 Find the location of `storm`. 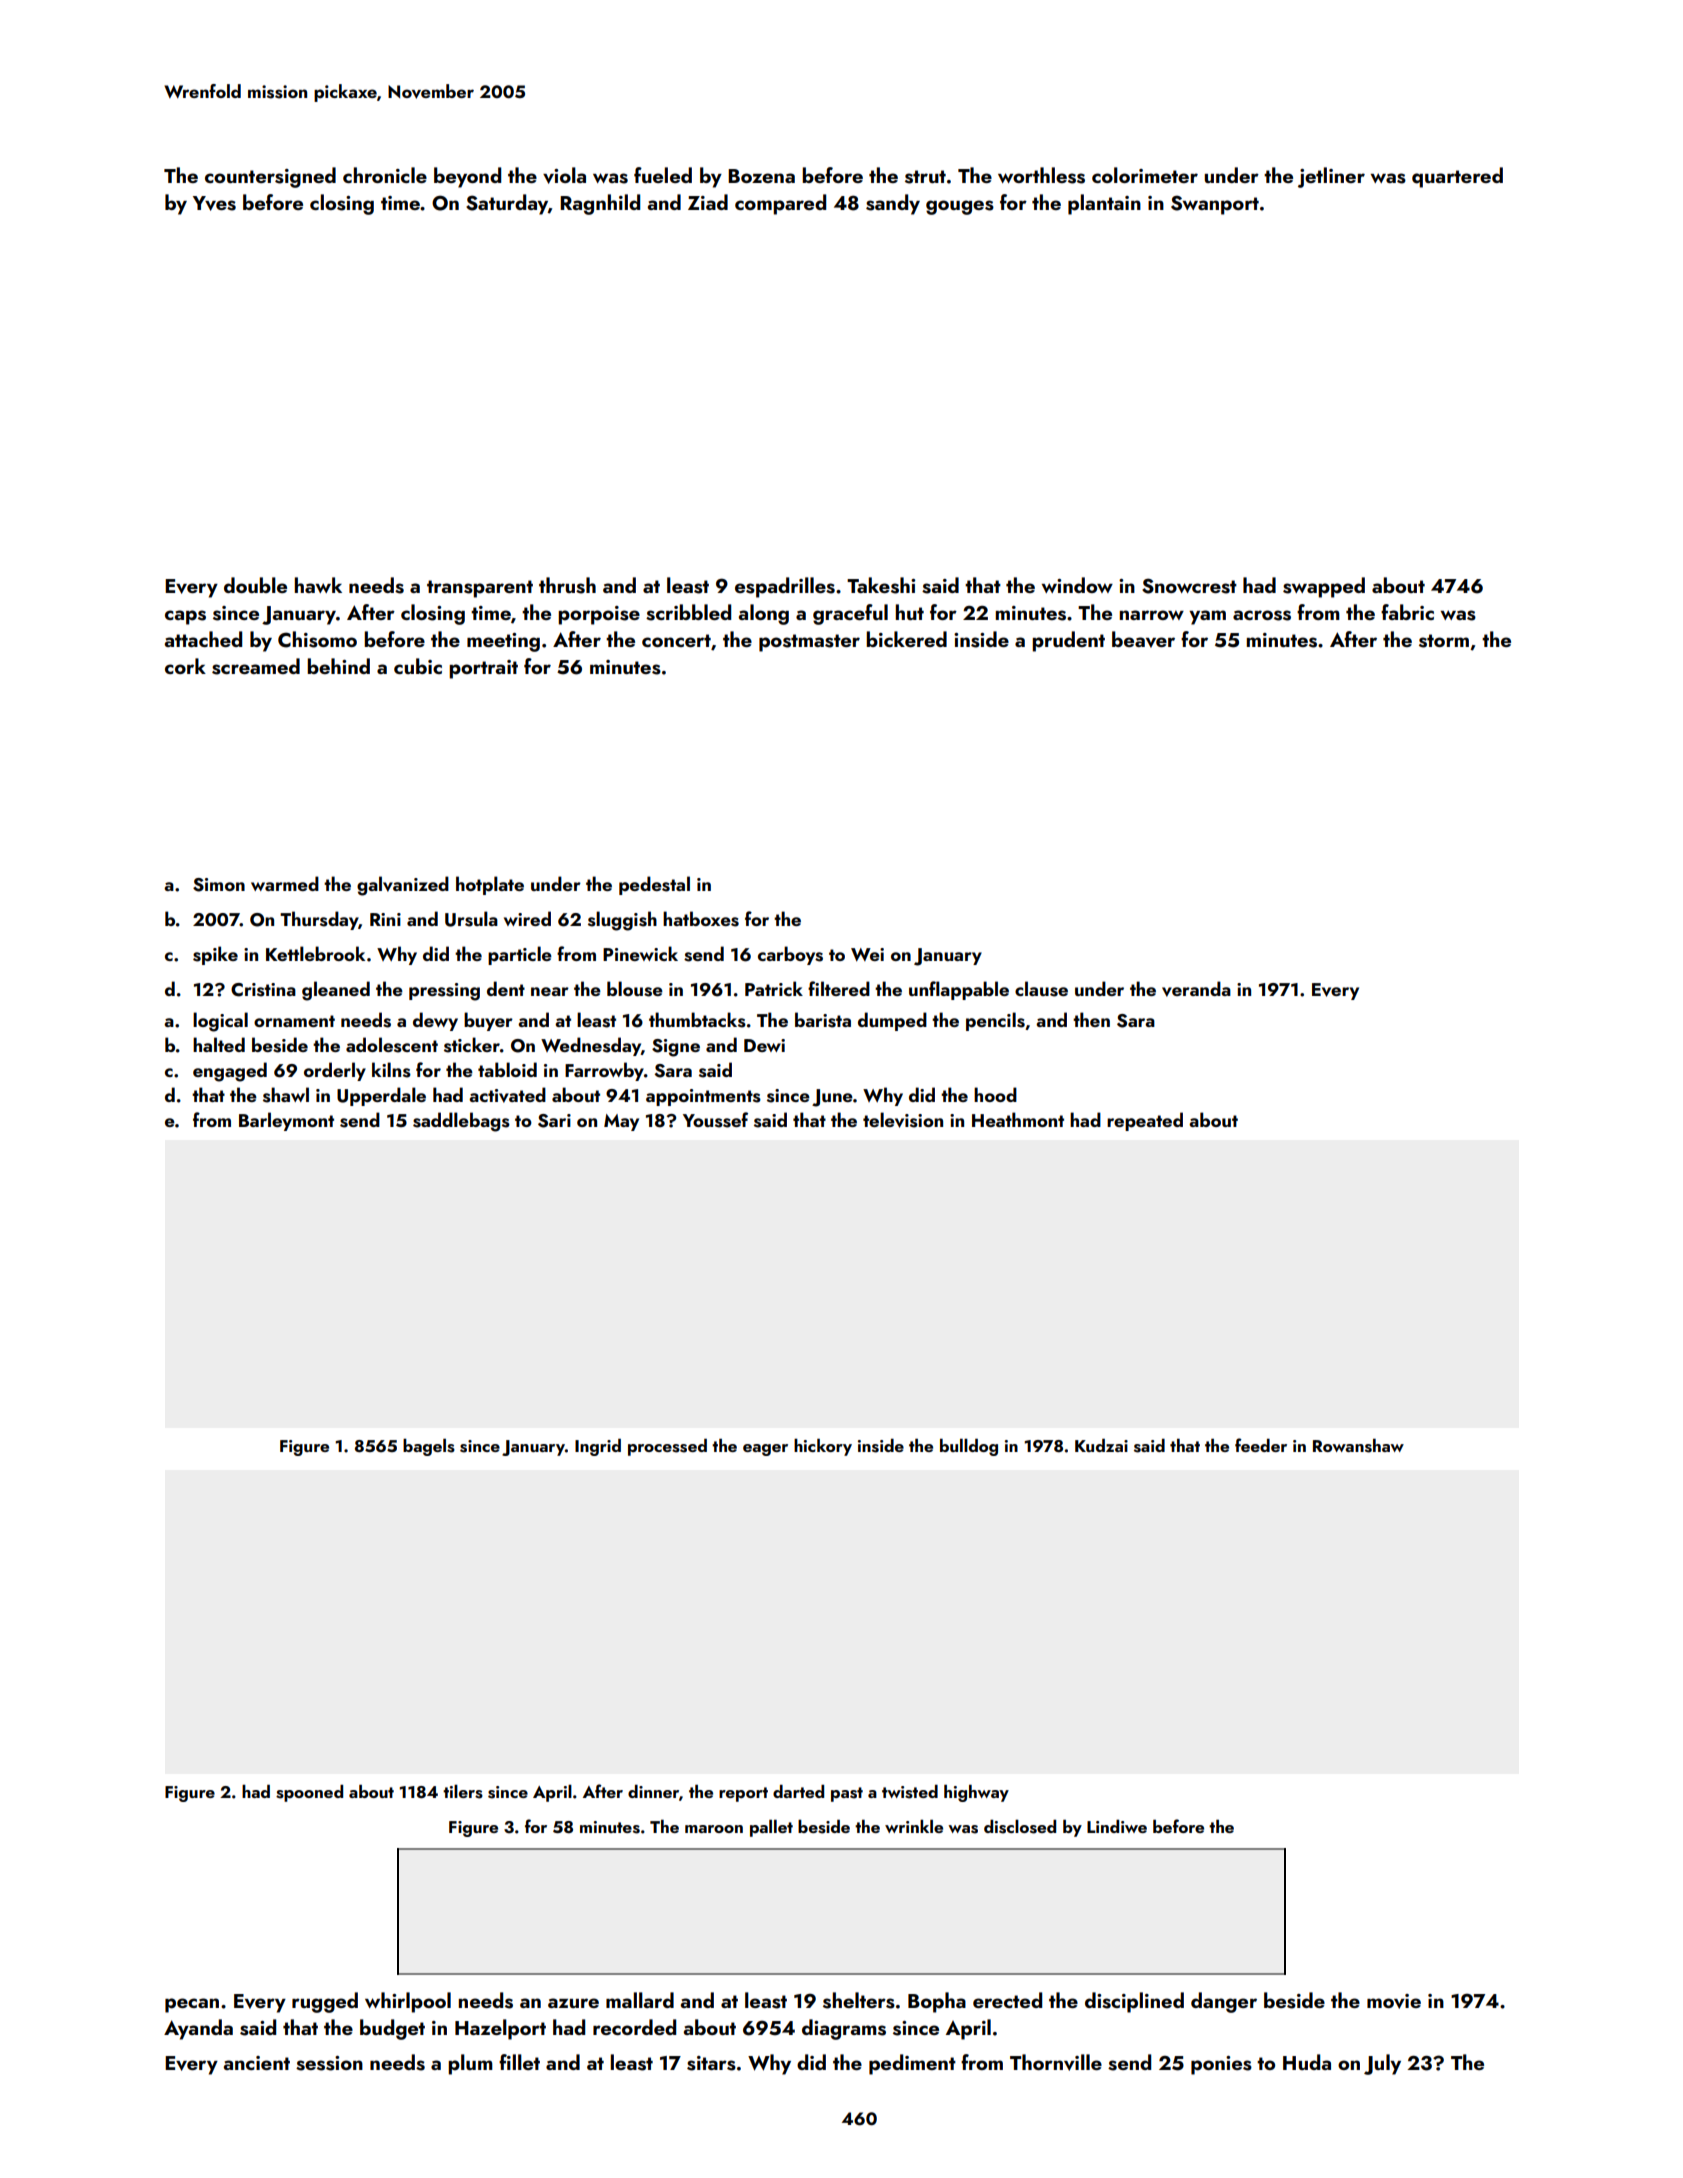

storm is located at coordinates (1444, 641).
